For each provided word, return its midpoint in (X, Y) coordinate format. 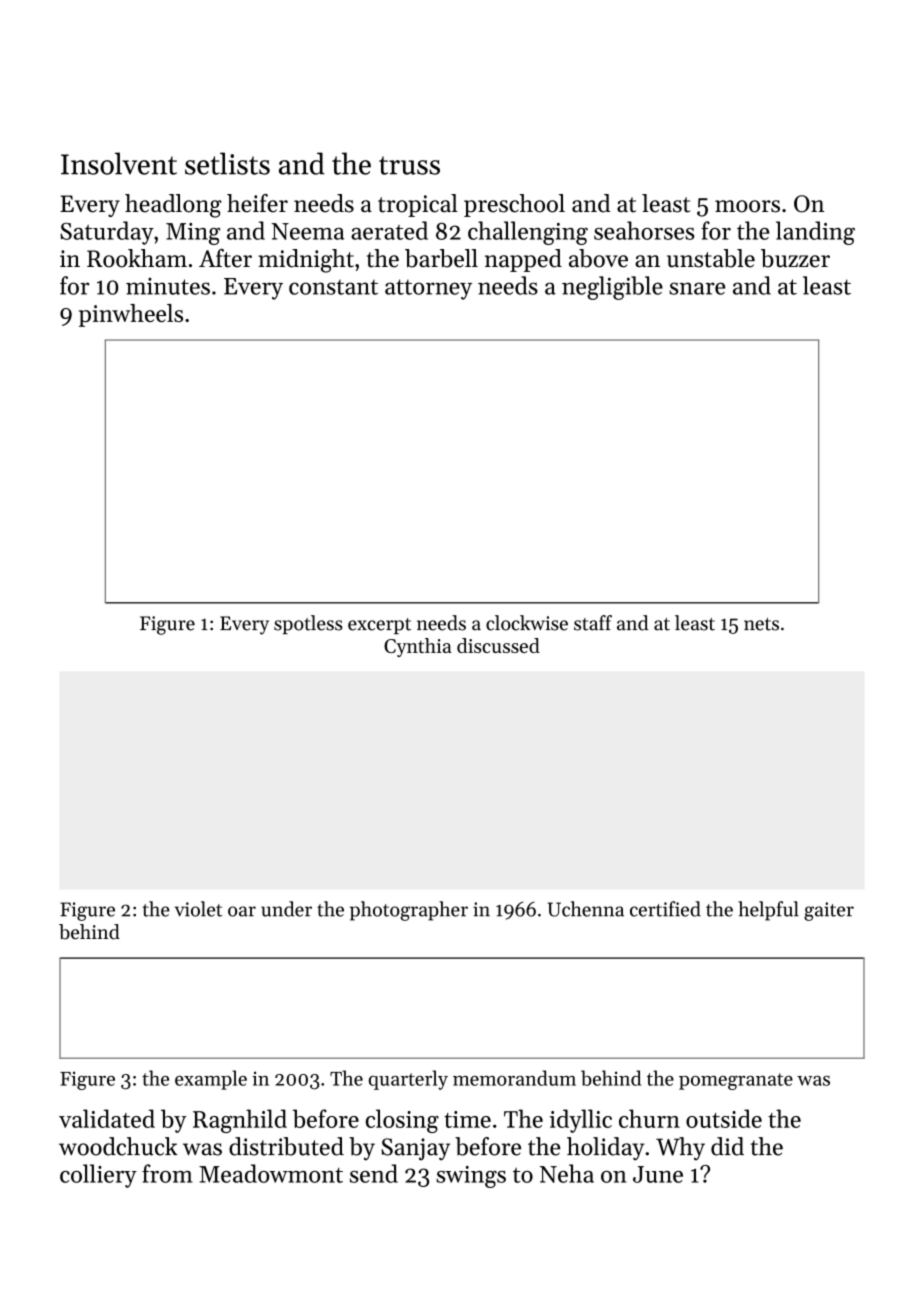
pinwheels (131, 315)
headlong (173, 206)
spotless (308, 624)
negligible (612, 288)
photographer (409, 911)
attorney (428, 289)
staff (593, 623)
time (467, 1119)
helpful (768, 911)
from (167, 1173)
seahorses (644, 230)
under (286, 909)
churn (649, 1118)
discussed (498, 645)
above (598, 258)
